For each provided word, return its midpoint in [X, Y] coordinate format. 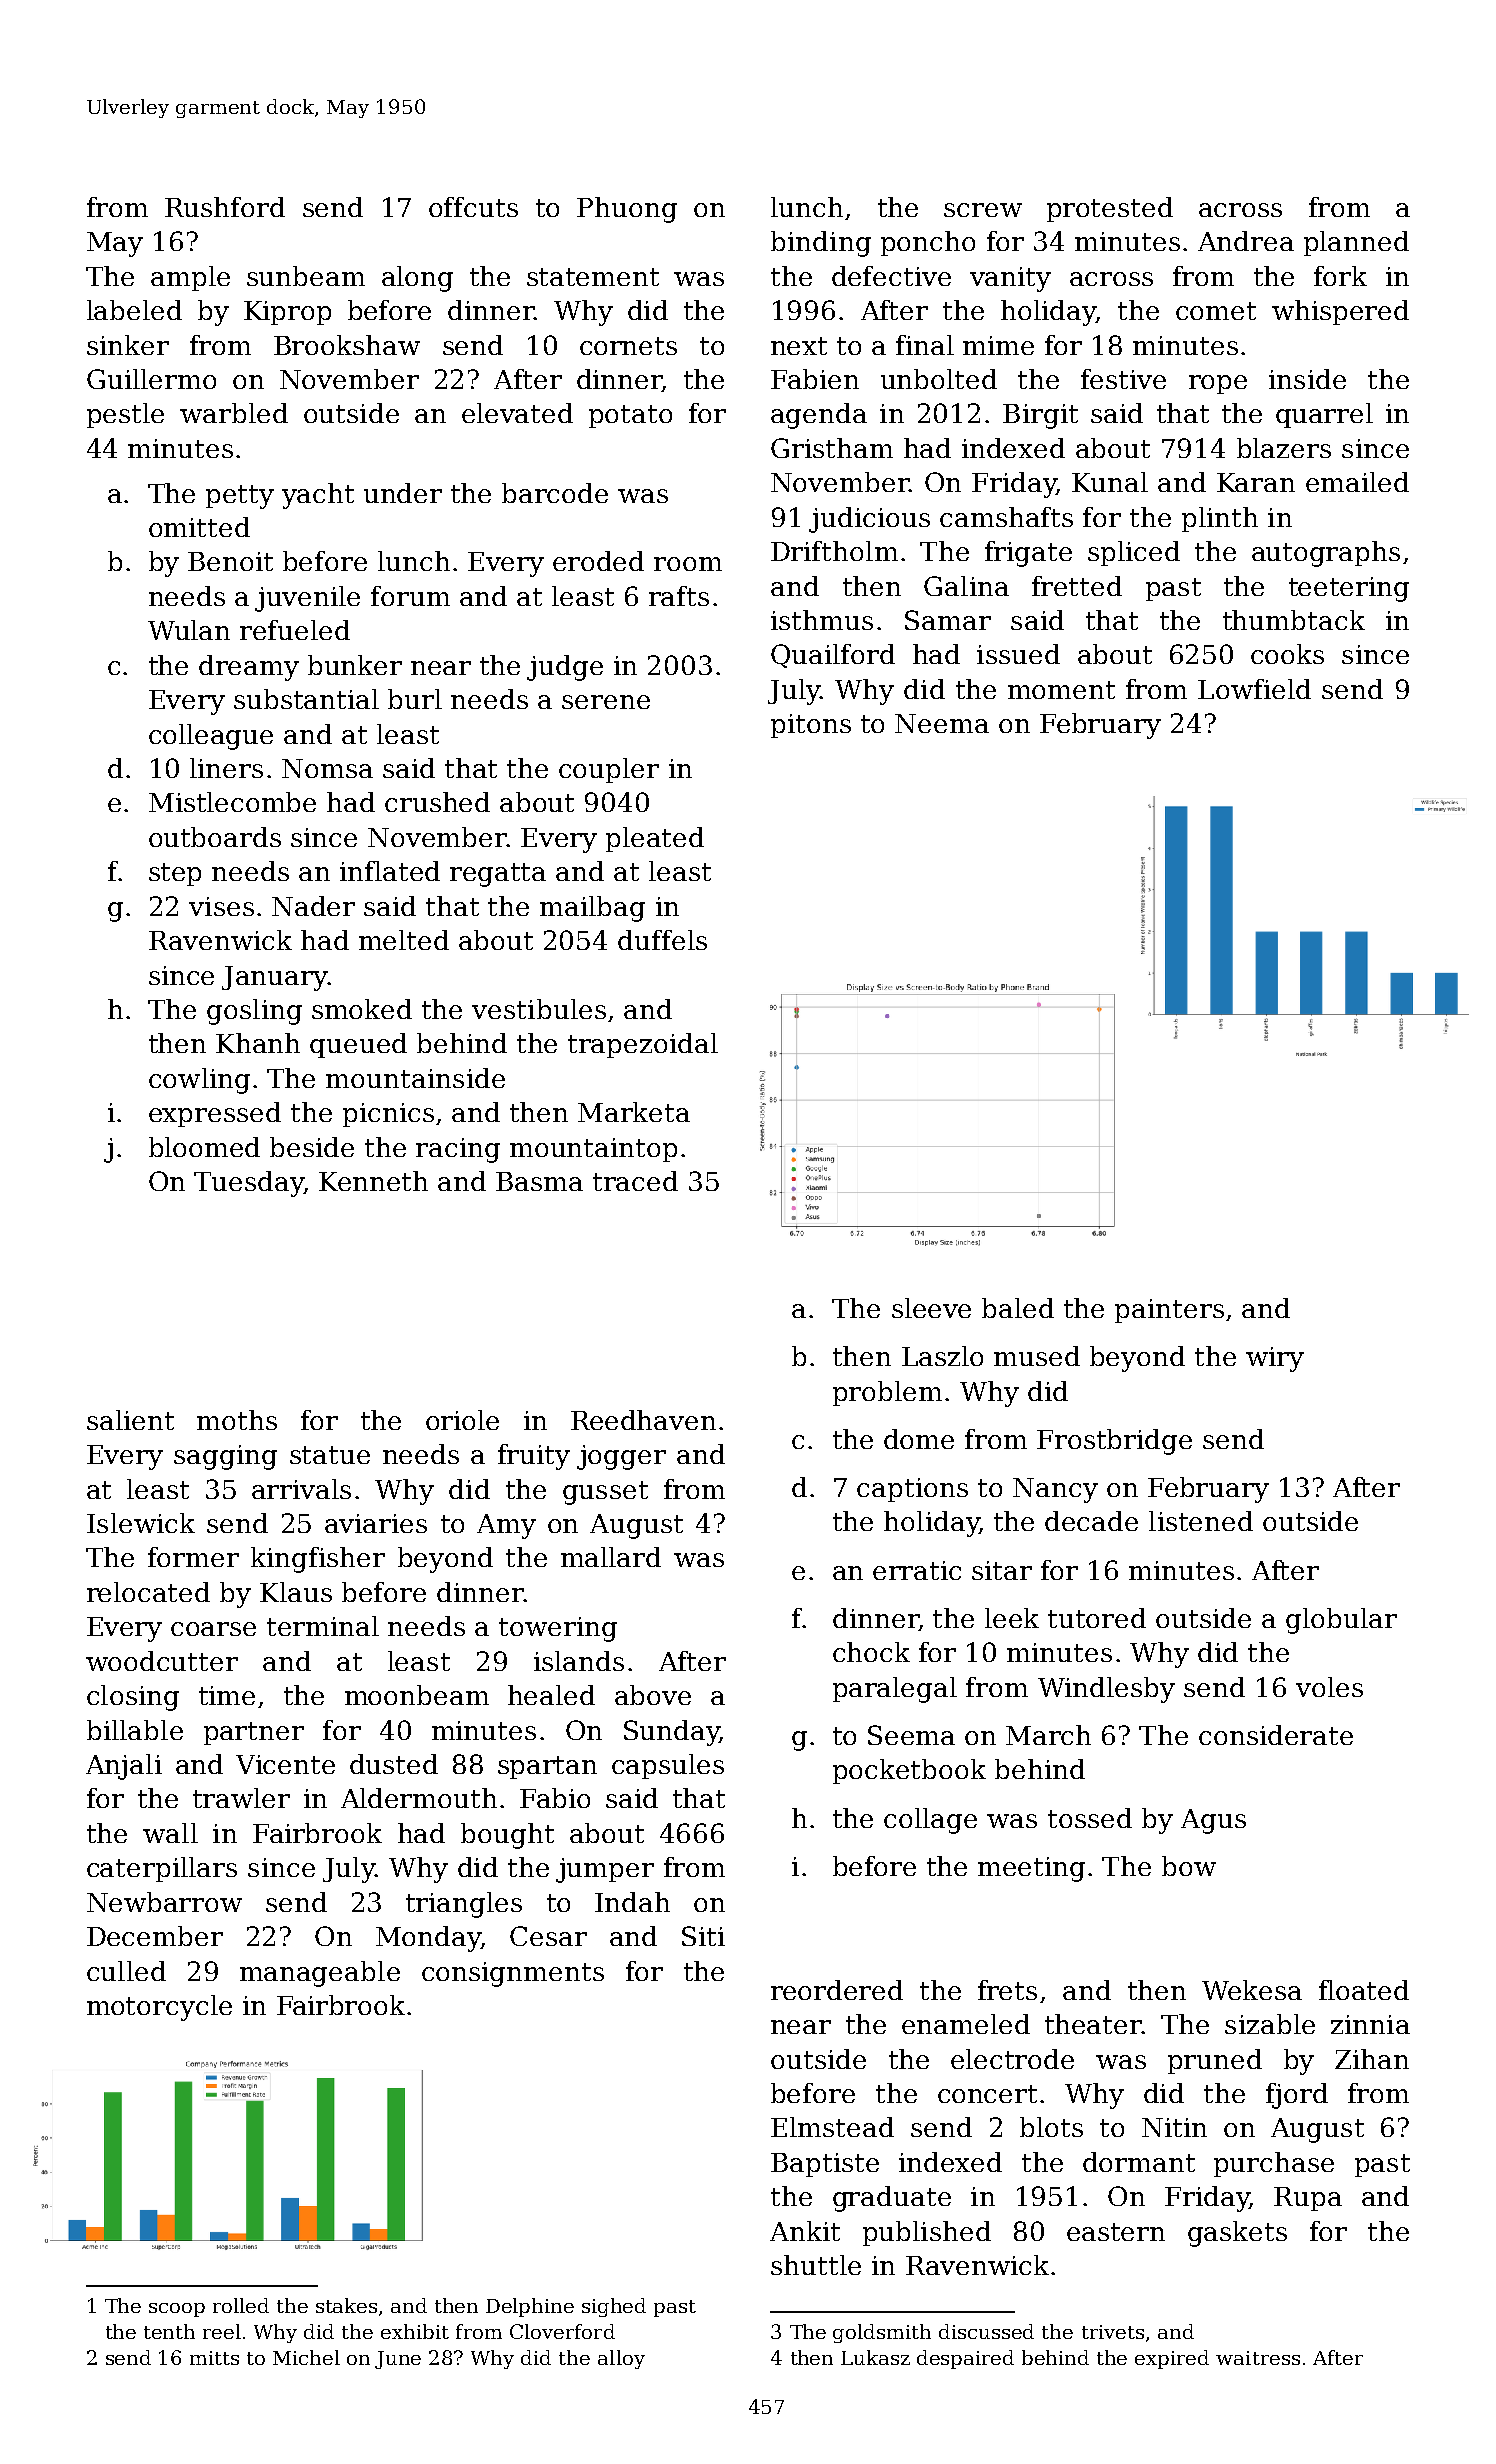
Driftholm [834, 551]
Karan [1256, 482]
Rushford [225, 207]
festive [1123, 379]
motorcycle [159, 2008]
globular [1341, 1621]
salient [130, 1420]
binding [821, 244]
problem [887, 1393]
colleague [211, 737]
